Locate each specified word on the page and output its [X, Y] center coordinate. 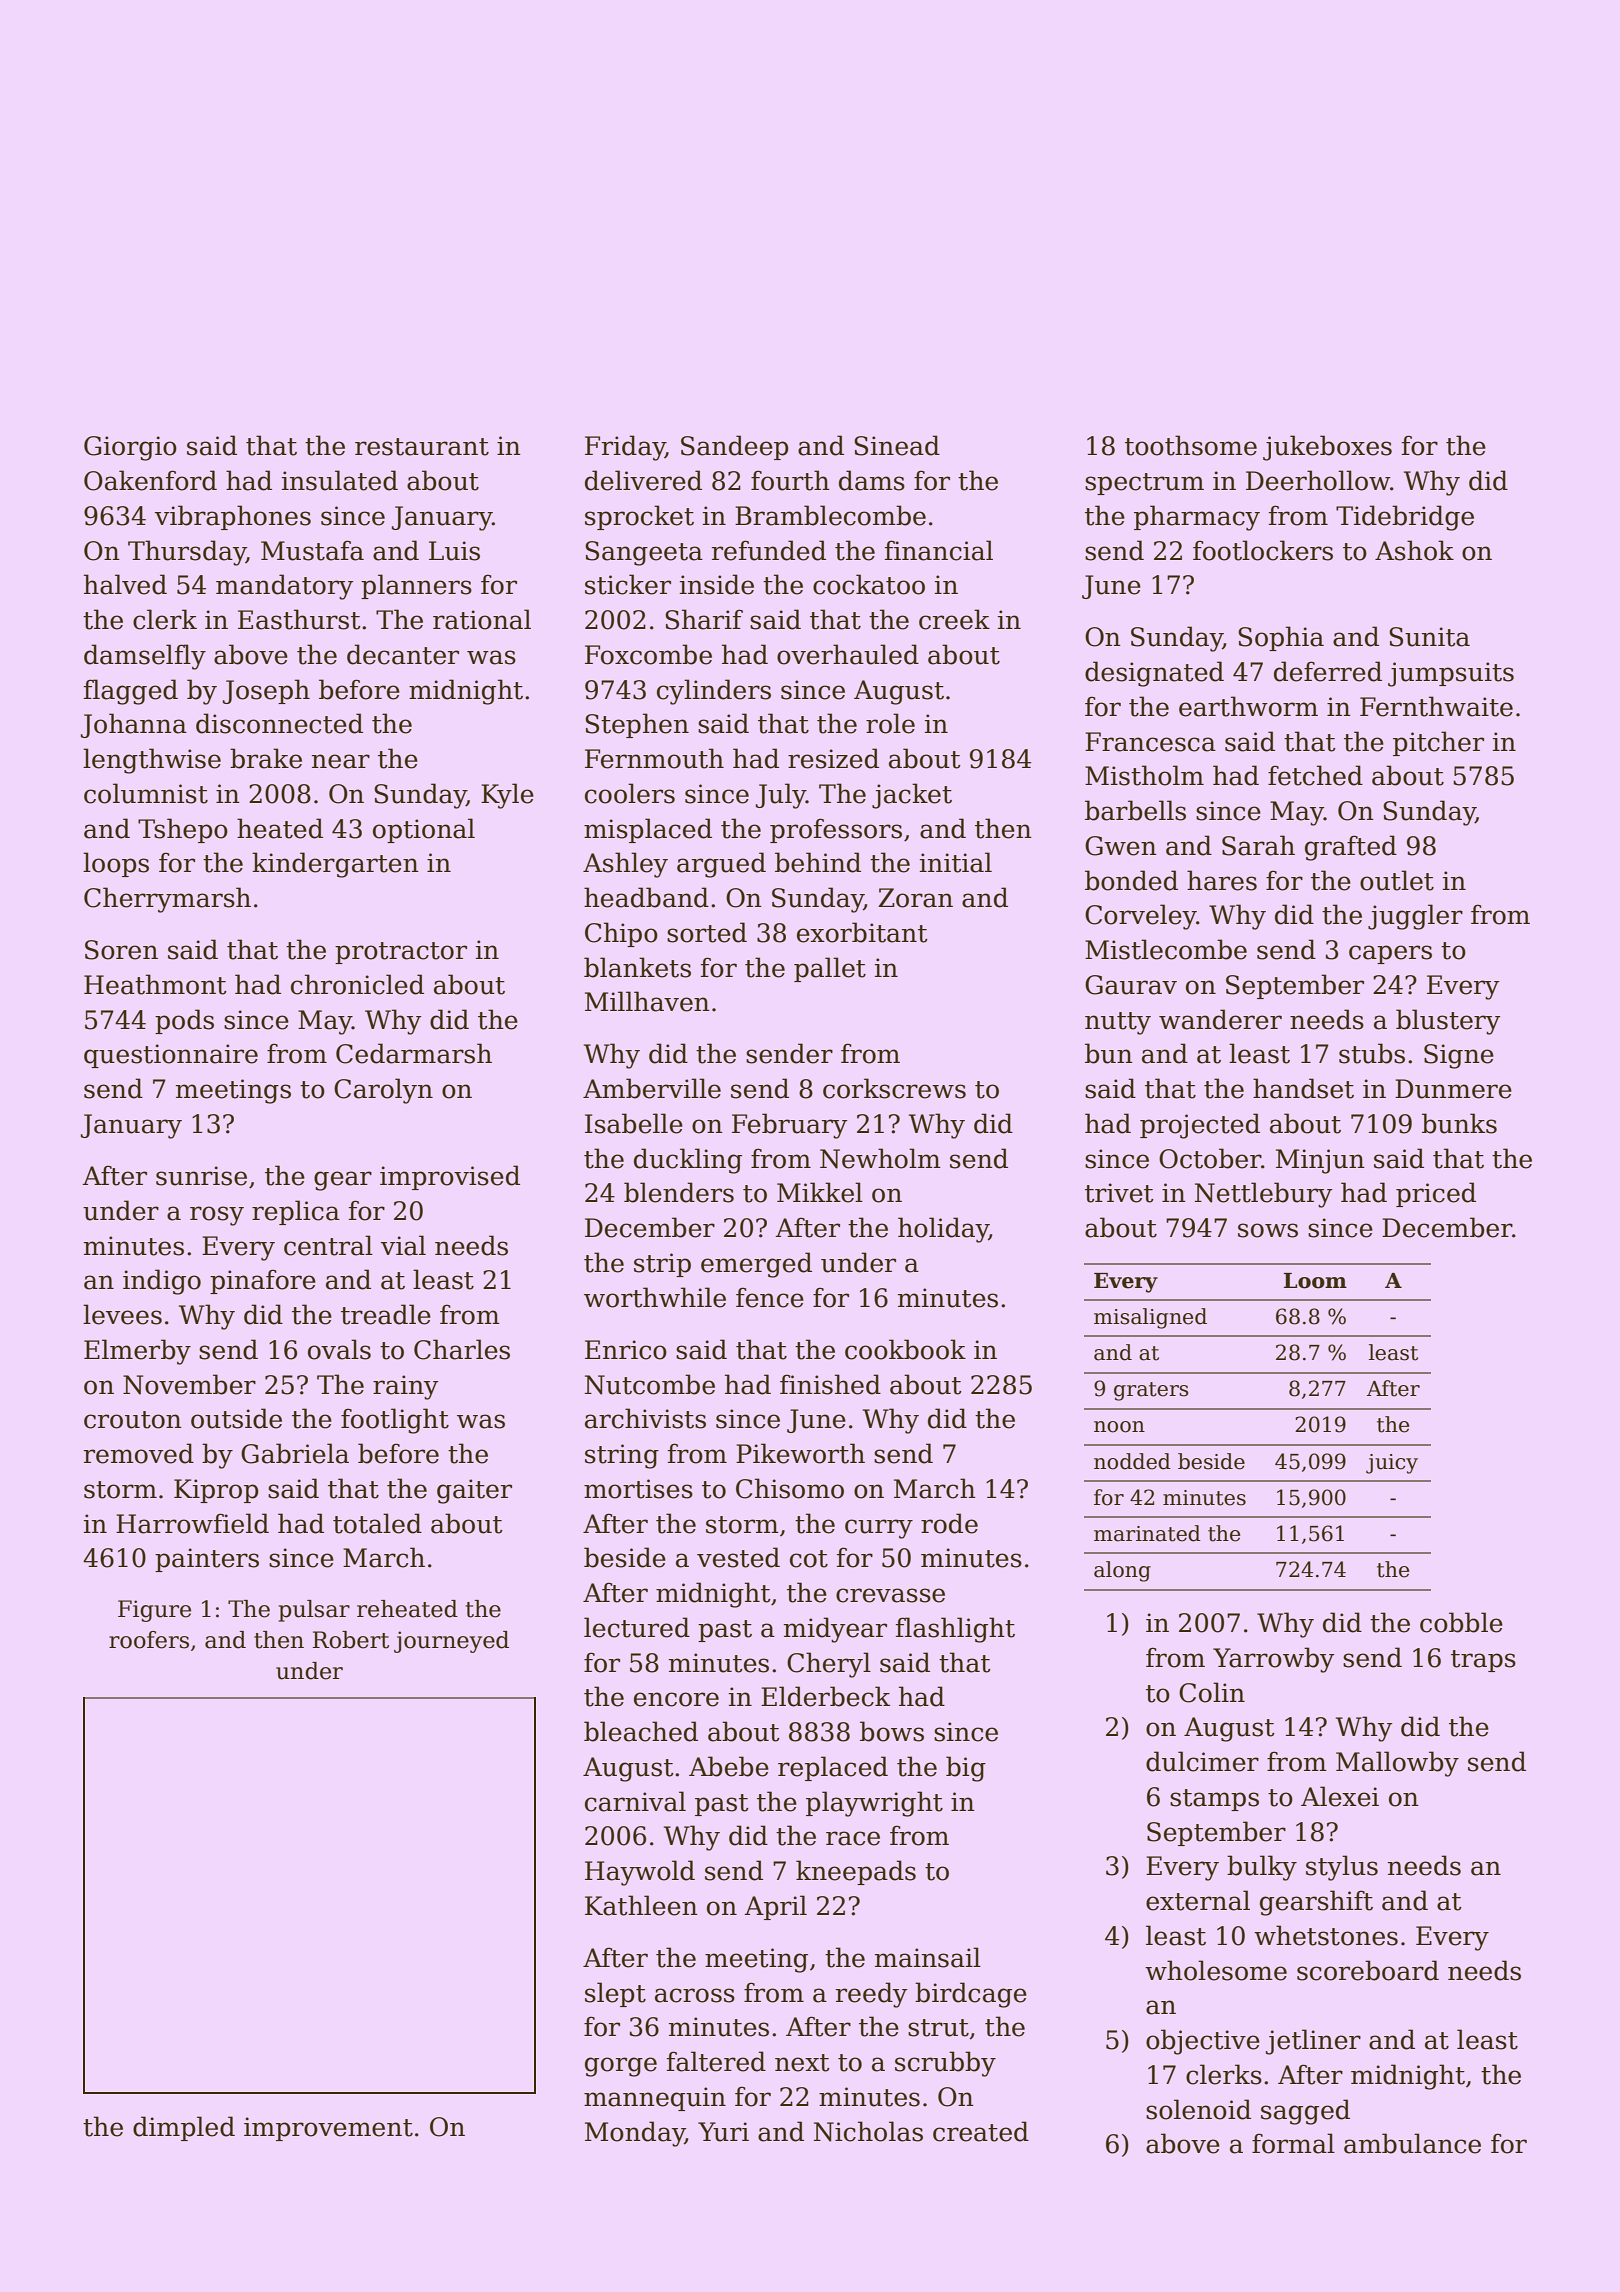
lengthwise [152, 761]
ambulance [1412, 2143]
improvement [328, 2129]
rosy [217, 1216]
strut [938, 2028]
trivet [1119, 1193]
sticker [628, 584]
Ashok [1414, 550]
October [1210, 1158]
